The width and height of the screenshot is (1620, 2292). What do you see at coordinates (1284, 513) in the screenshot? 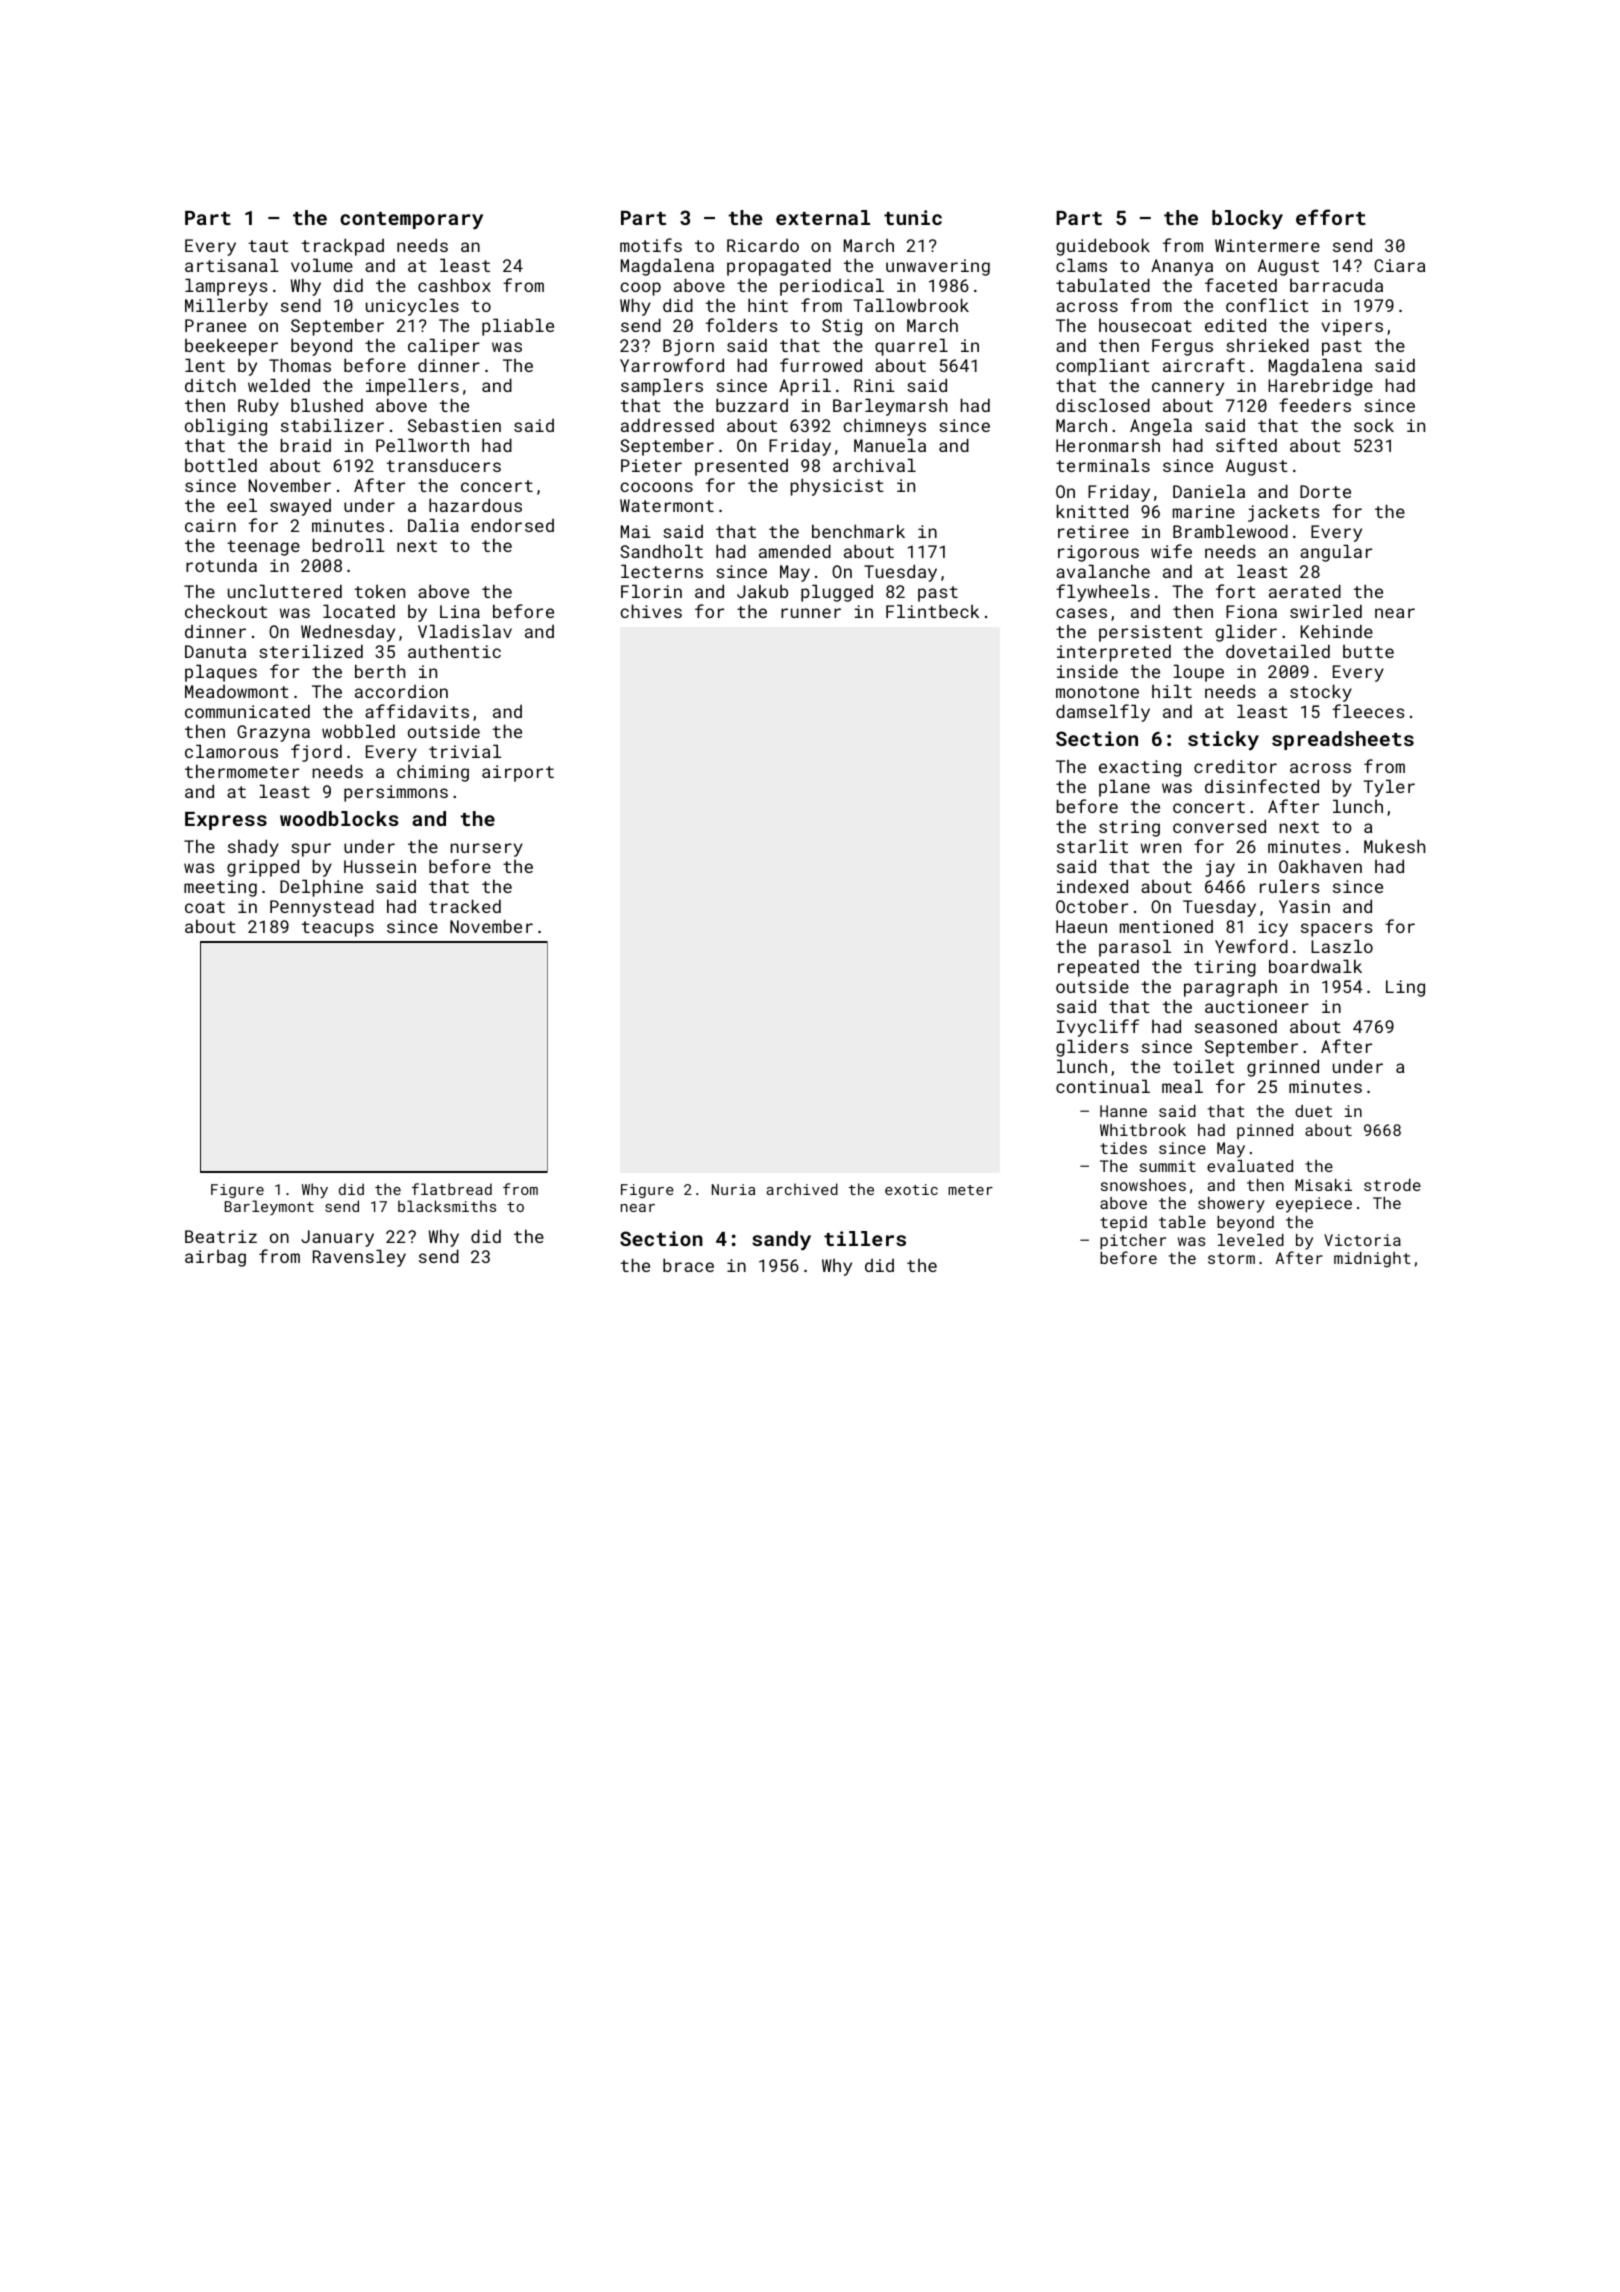
I see `jackets` at bounding box center [1284, 513].
